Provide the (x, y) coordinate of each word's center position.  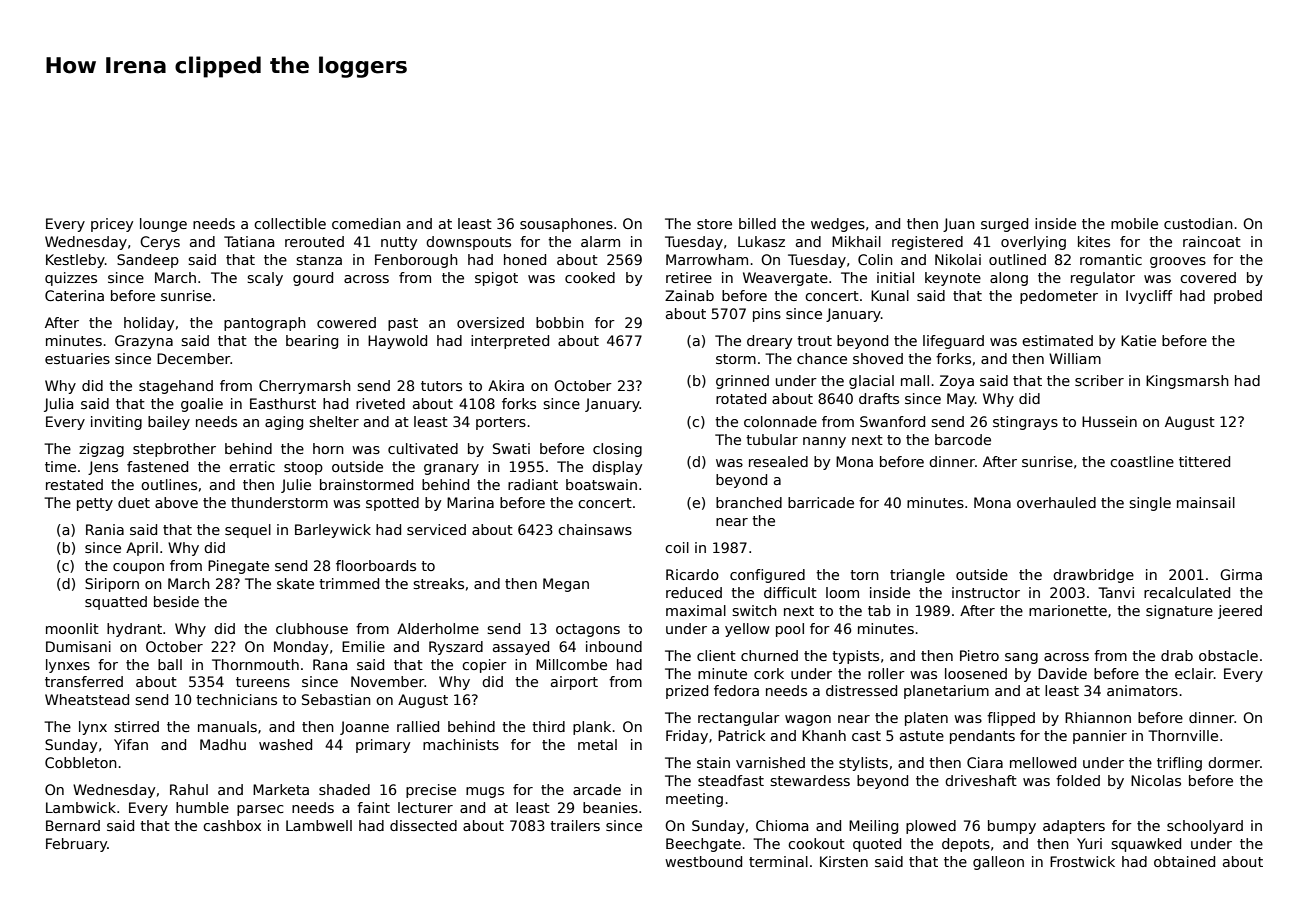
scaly (265, 279)
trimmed (349, 583)
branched (749, 502)
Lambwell (319, 825)
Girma (1241, 574)
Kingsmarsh (1187, 382)
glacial (871, 382)
